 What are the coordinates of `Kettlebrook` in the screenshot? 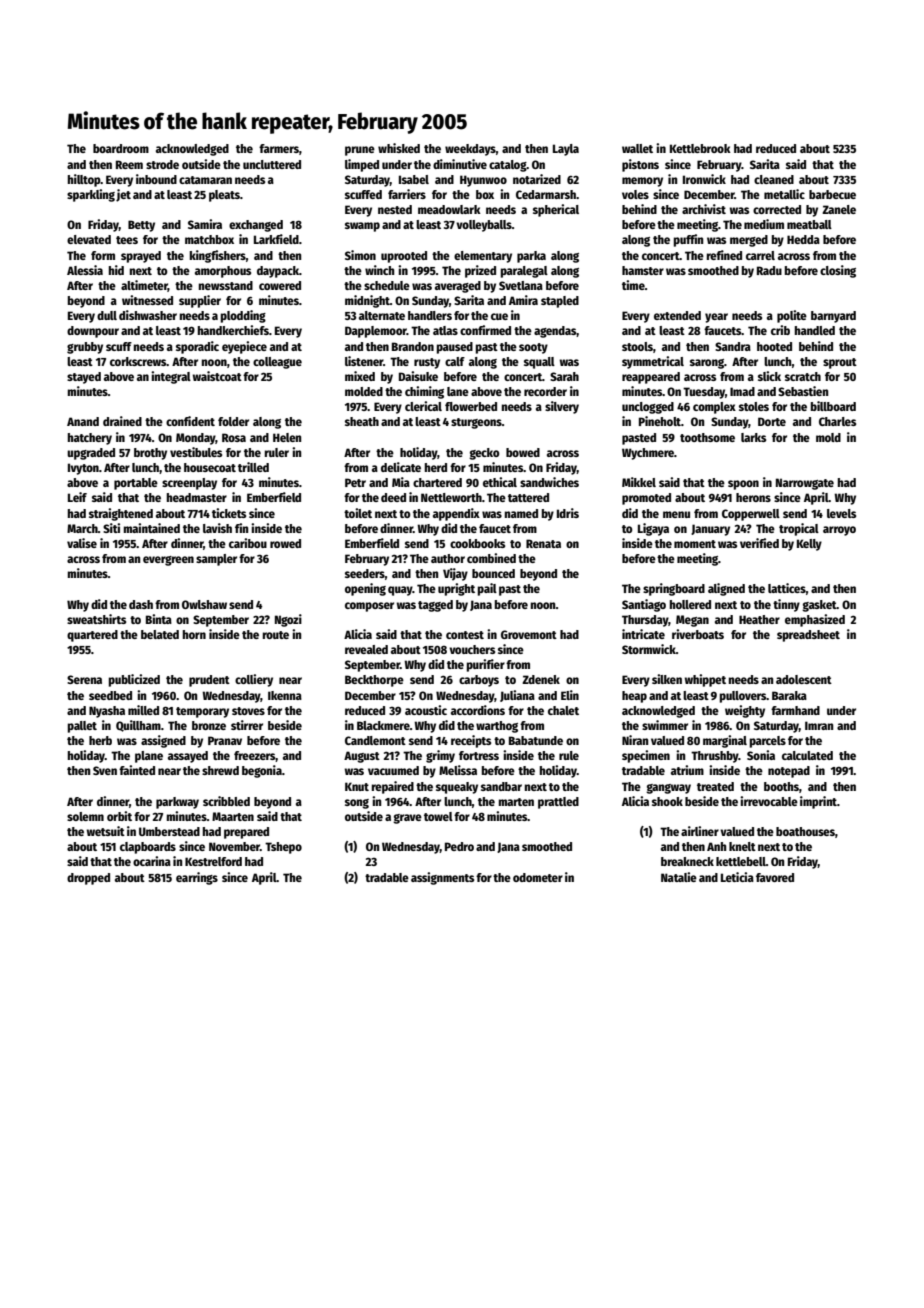 It's located at (700, 148).
